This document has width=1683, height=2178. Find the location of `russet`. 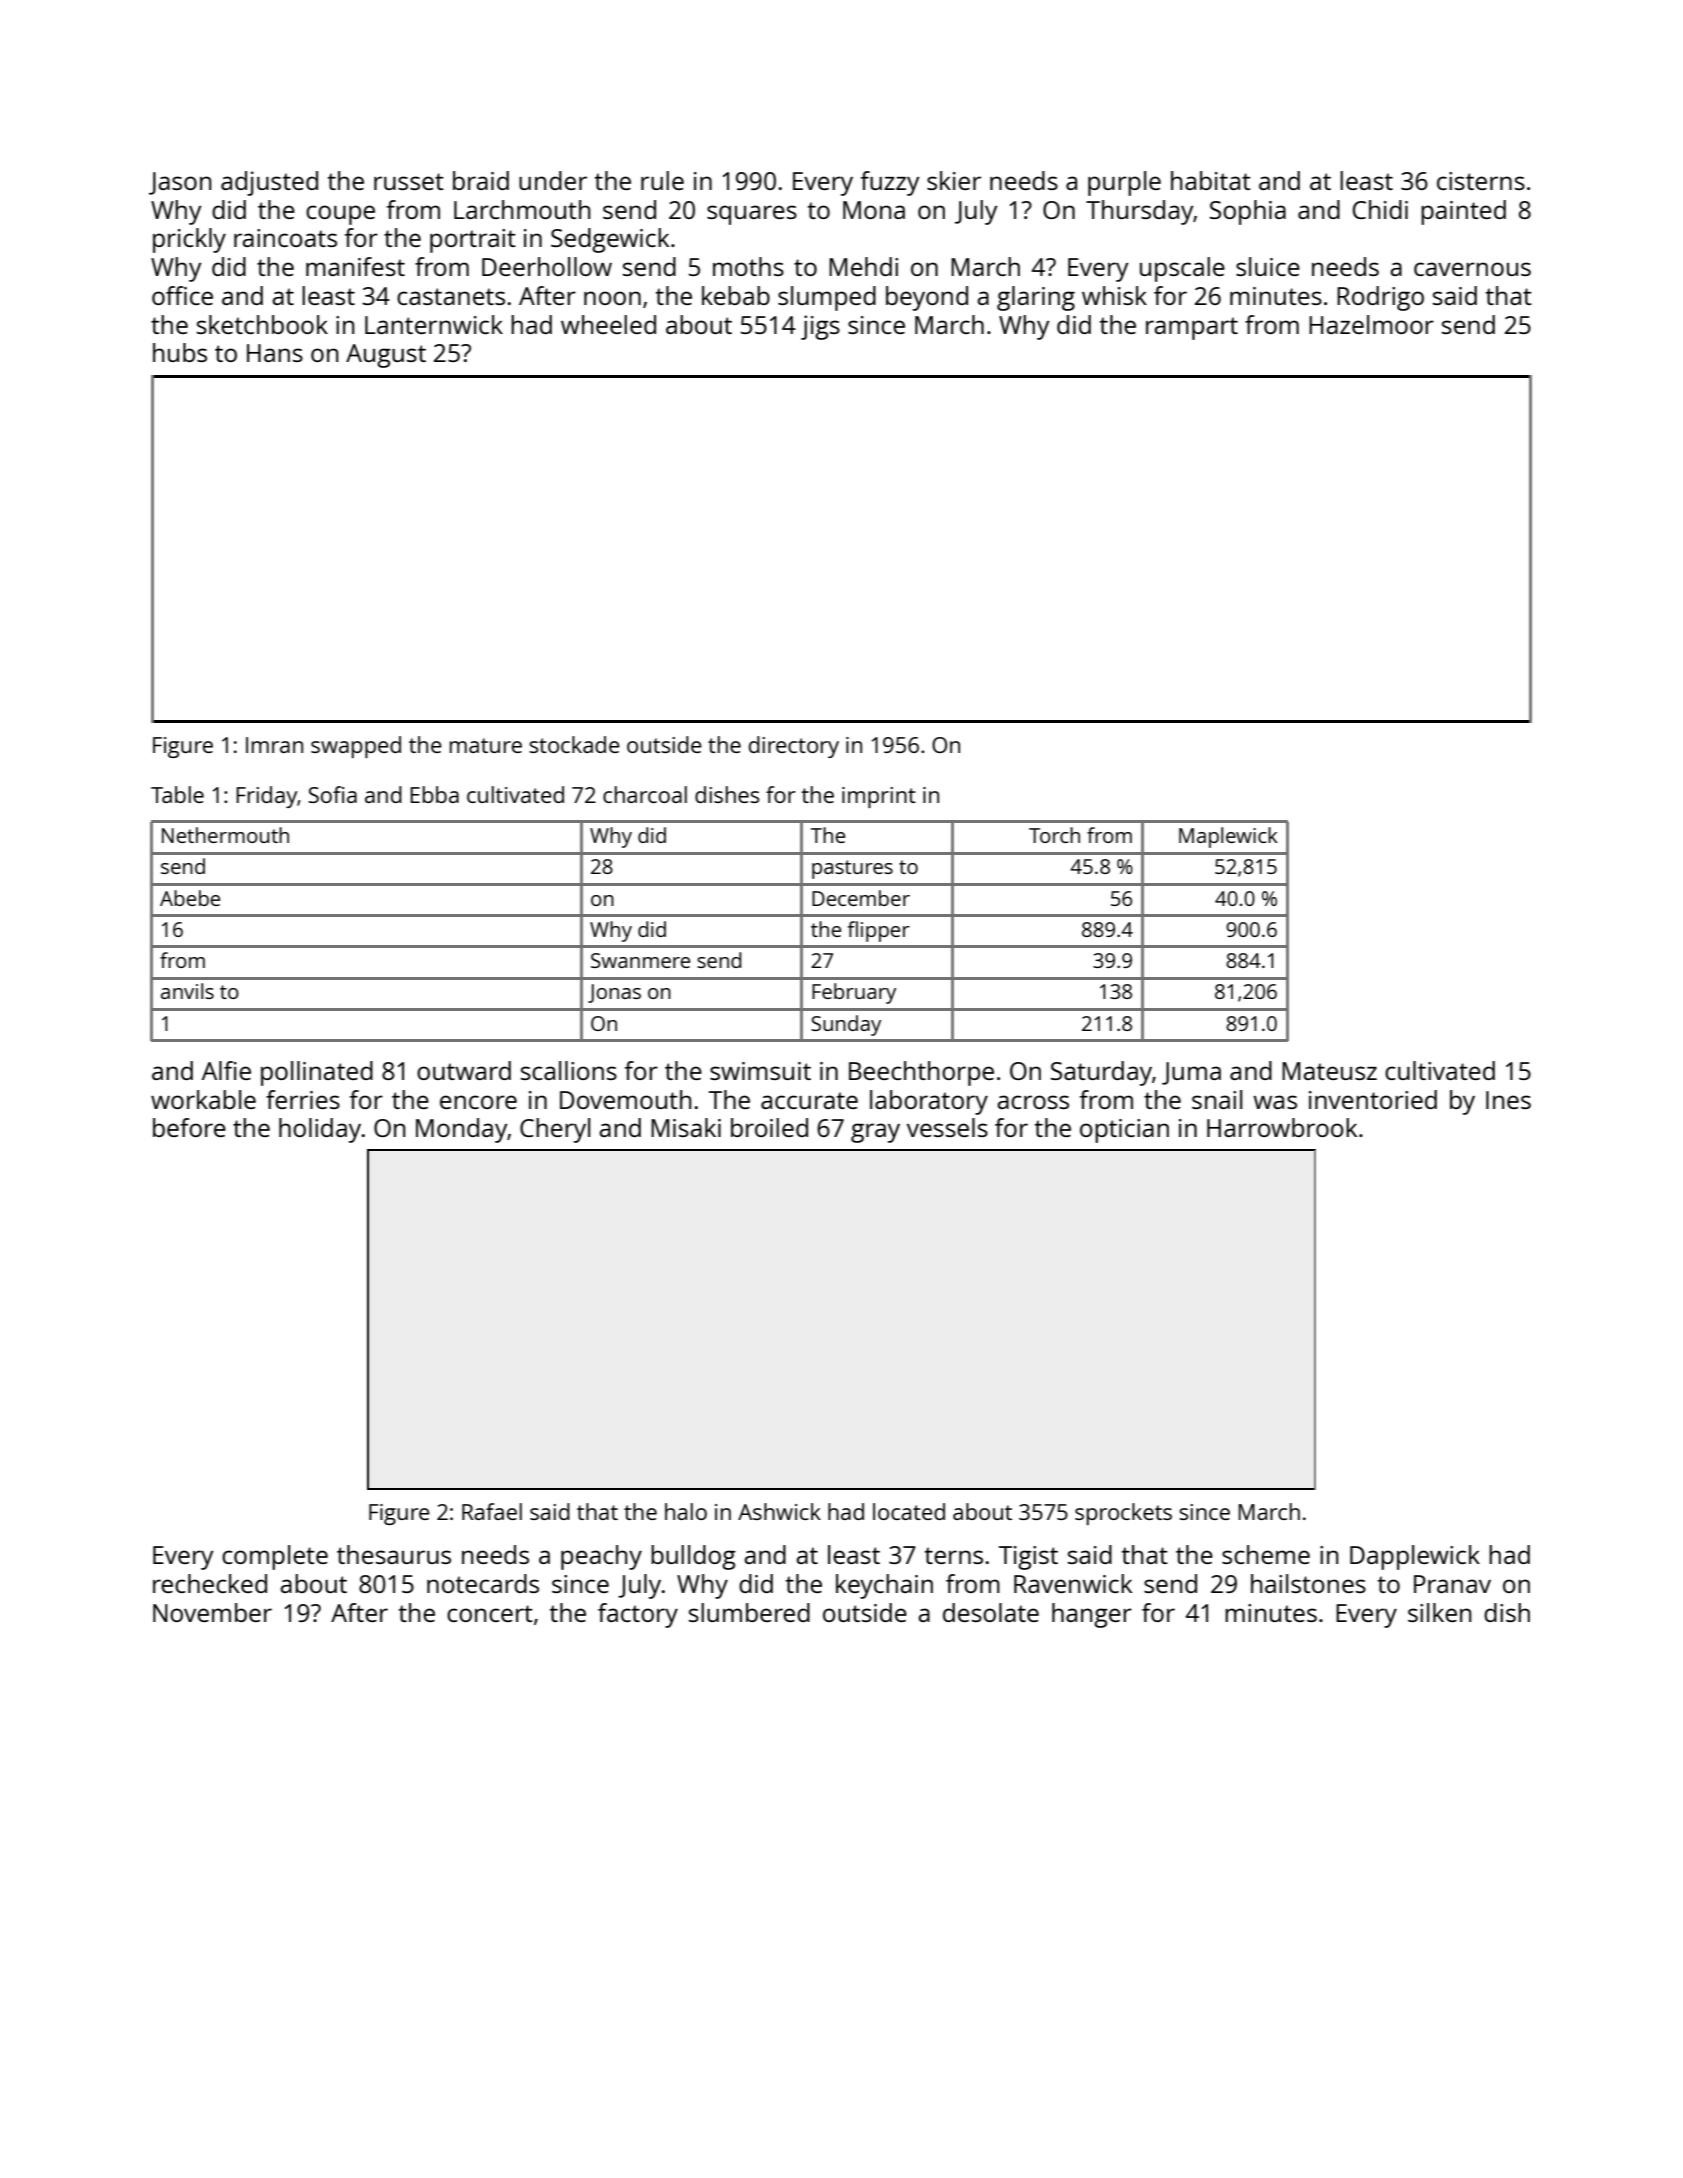

russet is located at coordinates (409, 181).
